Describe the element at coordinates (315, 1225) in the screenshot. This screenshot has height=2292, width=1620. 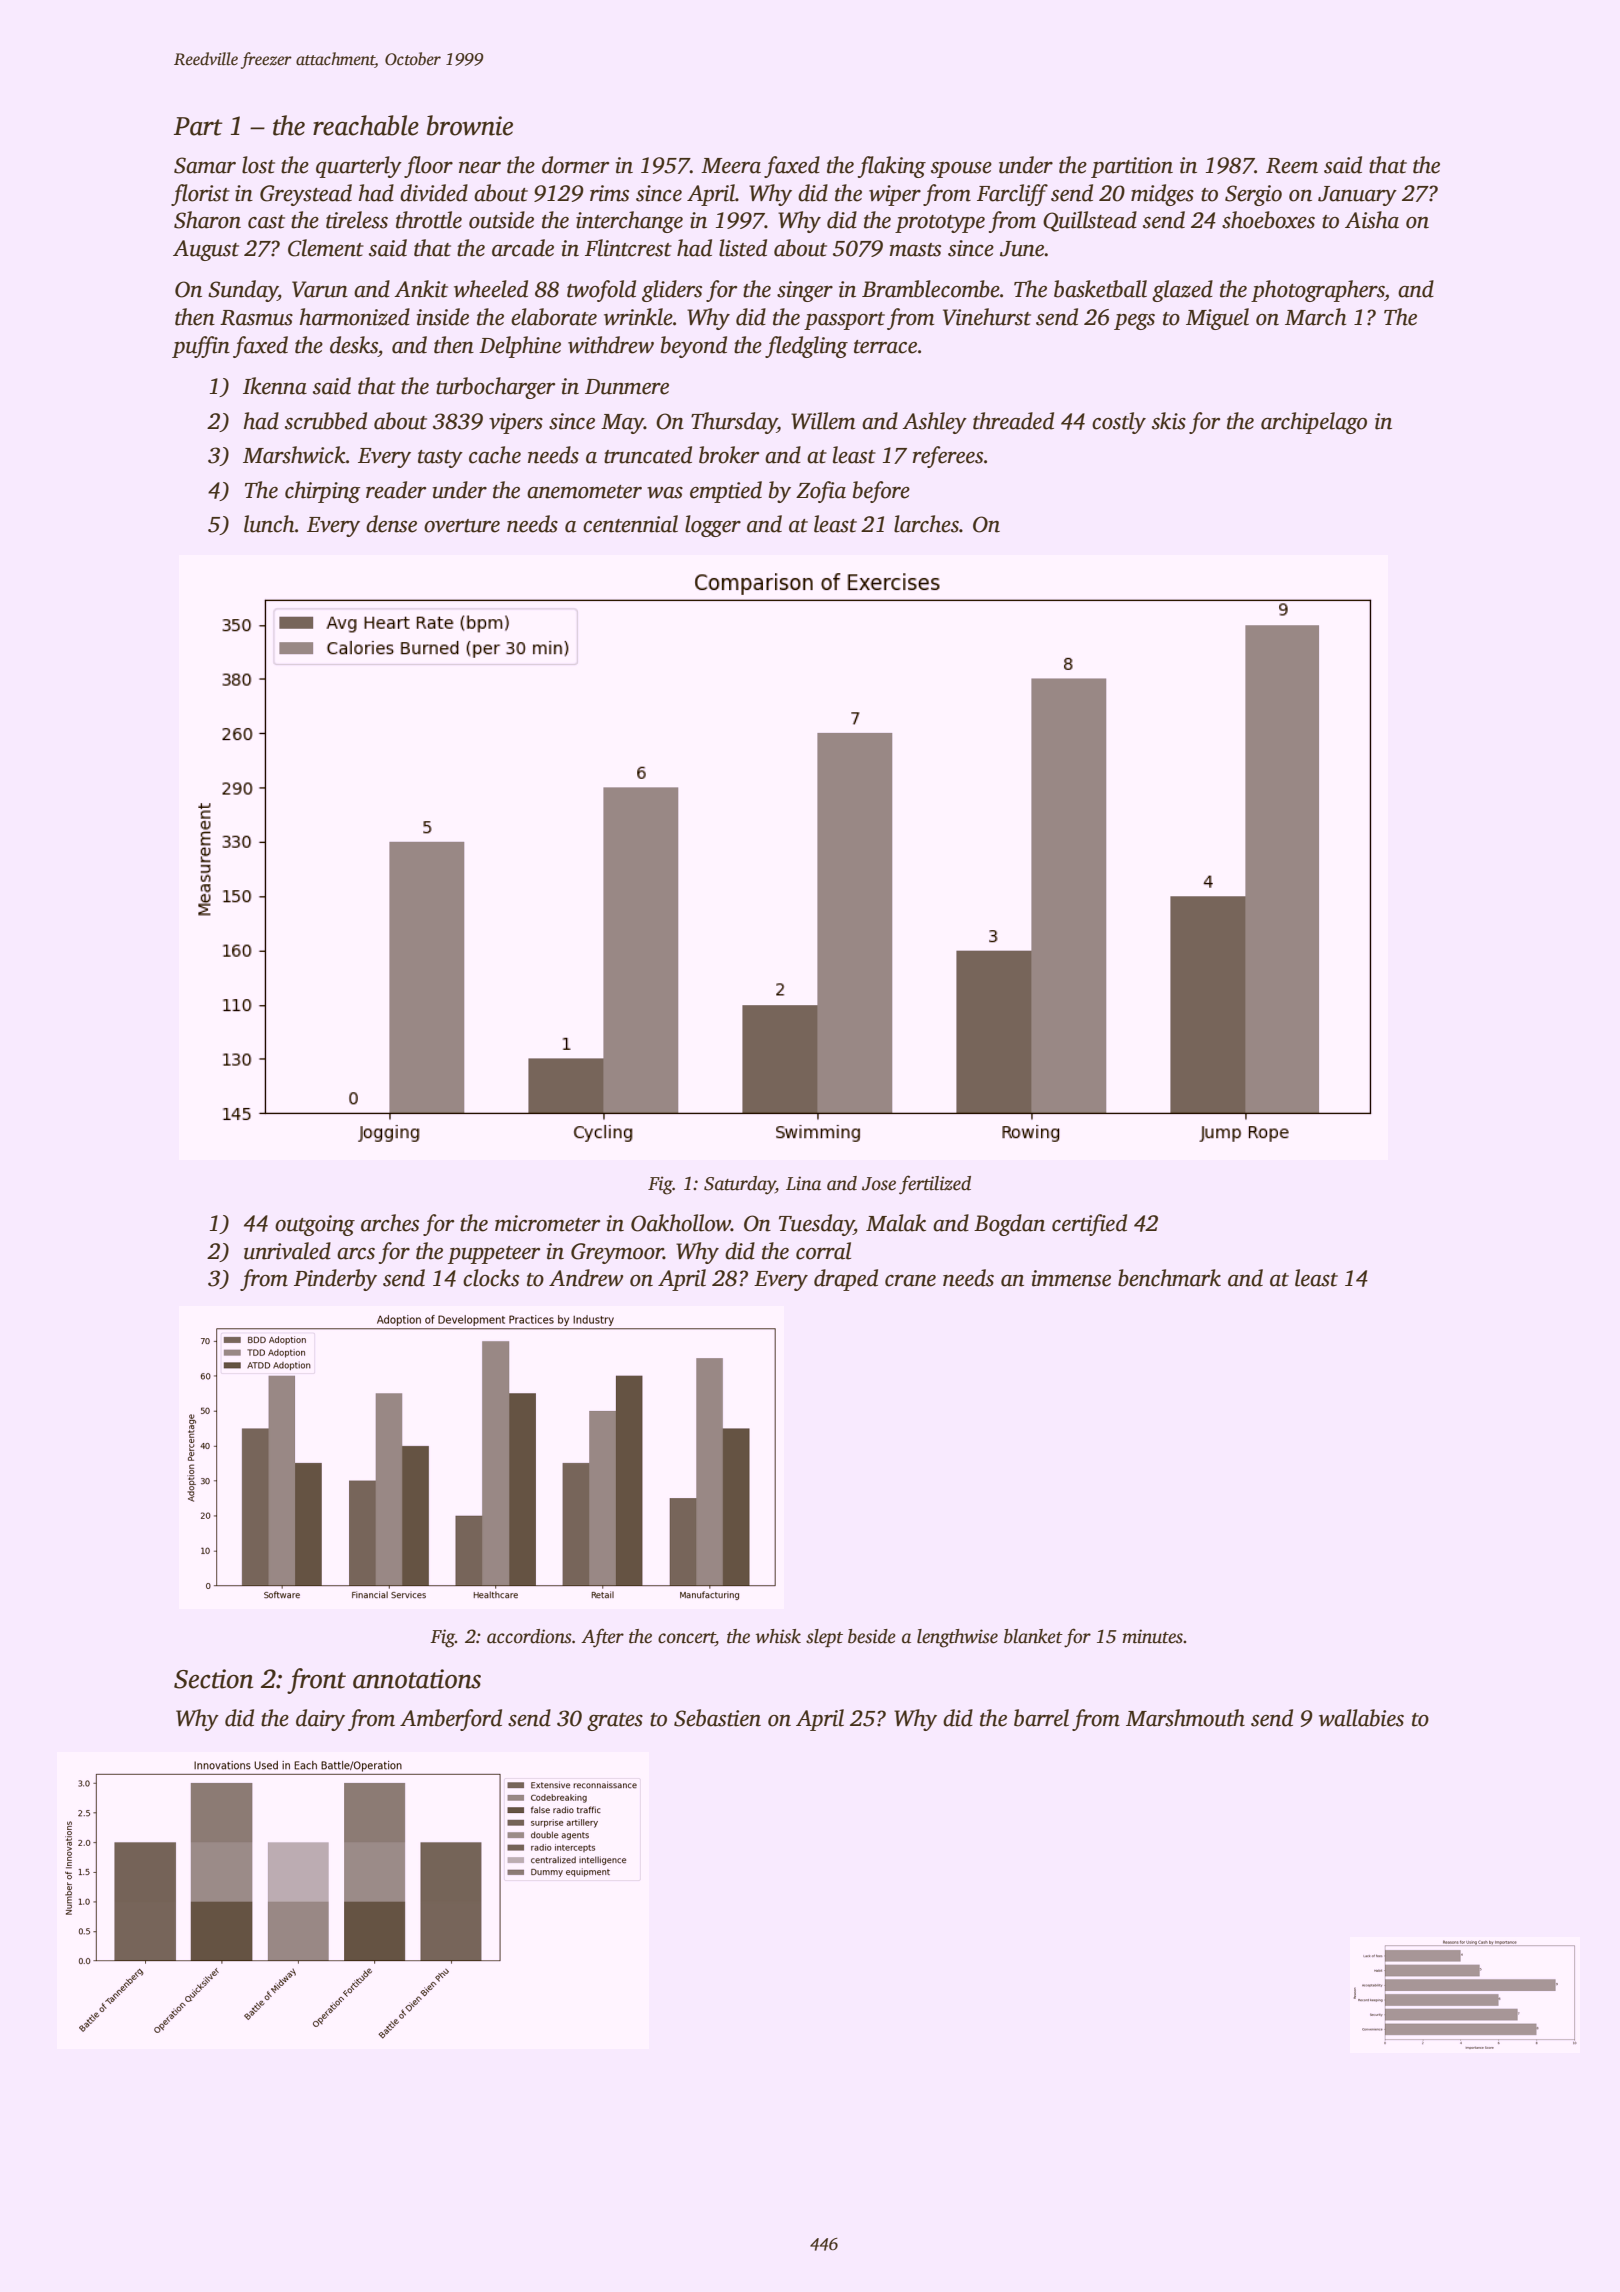
I see `outgoing` at that location.
